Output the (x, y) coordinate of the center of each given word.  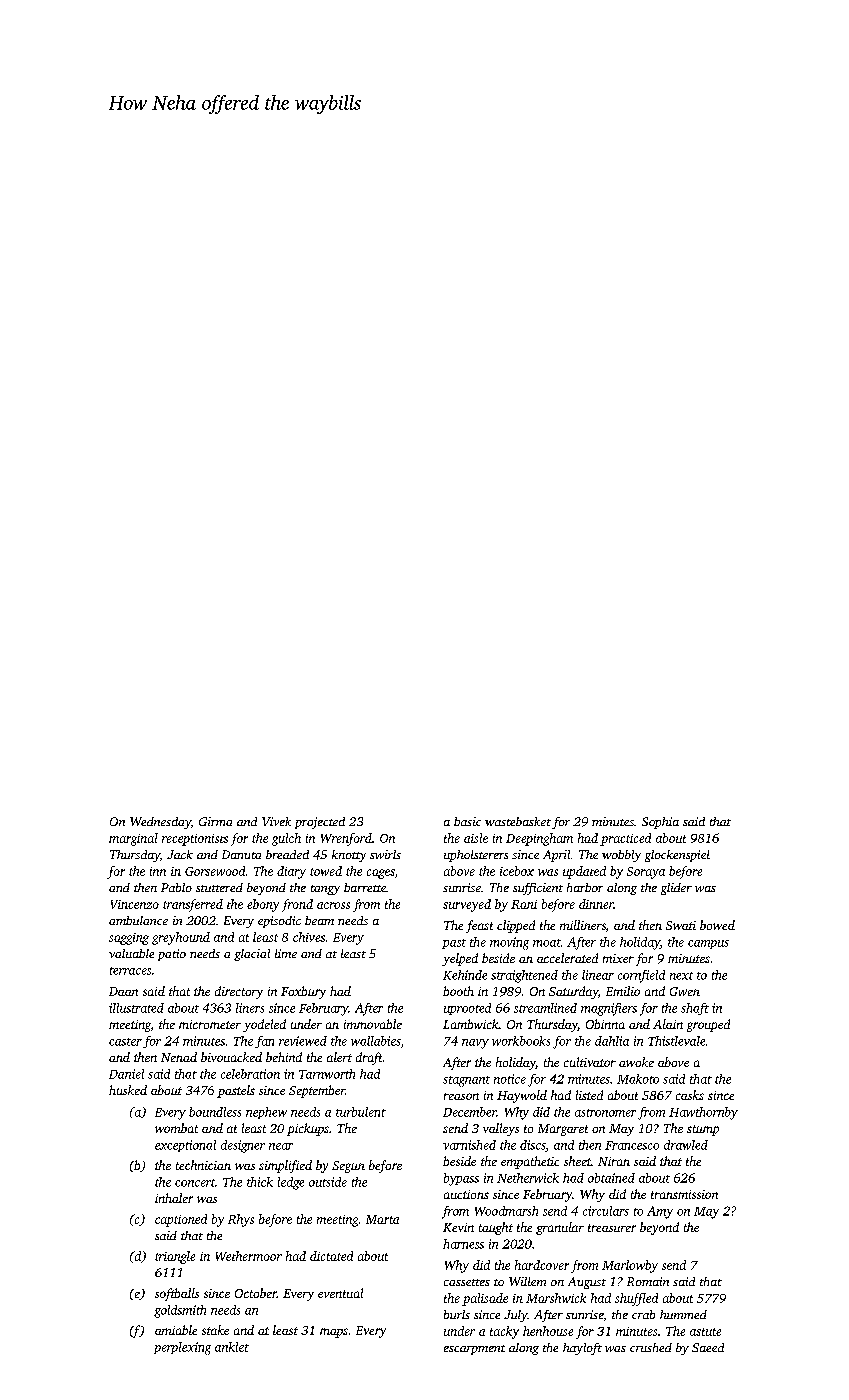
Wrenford (346, 839)
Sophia (660, 823)
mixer (618, 958)
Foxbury (303, 992)
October (256, 1293)
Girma (215, 821)
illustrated (136, 1008)
